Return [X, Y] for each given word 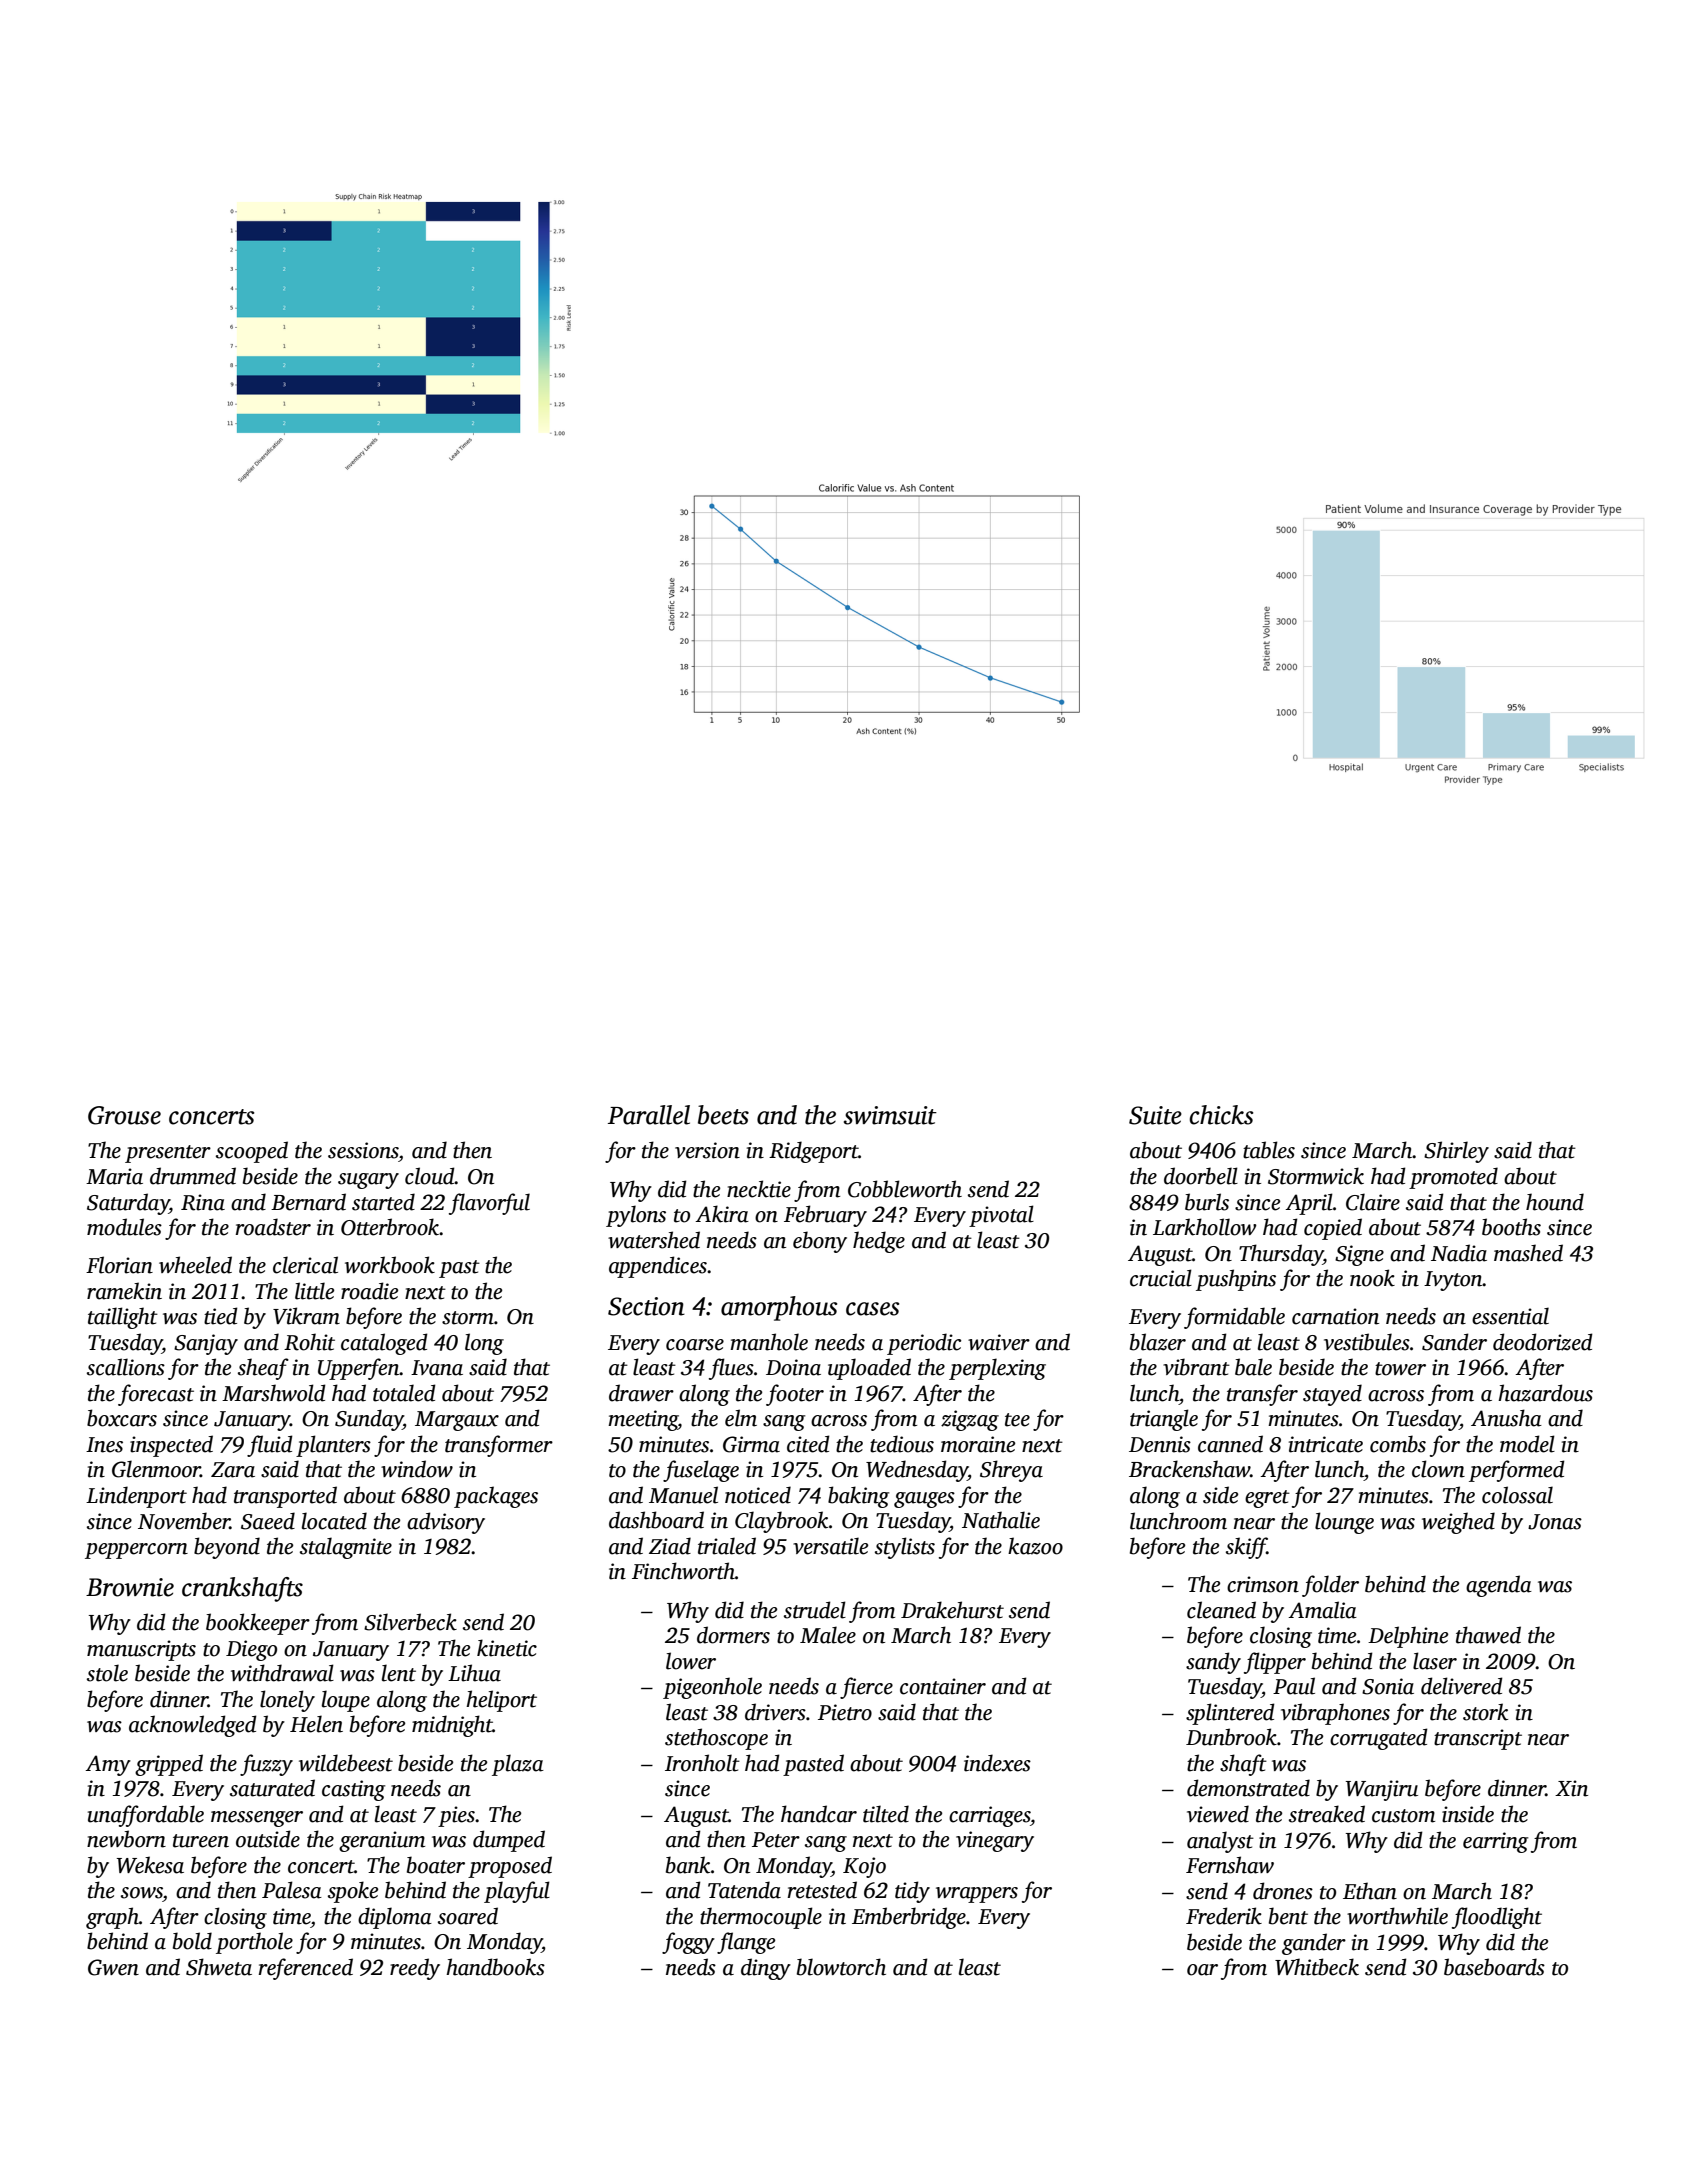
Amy [108, 1765]
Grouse [124, 1115]
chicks [1221, 1115]
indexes [997, 1763]
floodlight [1497, 1918]
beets [723, 1115]
